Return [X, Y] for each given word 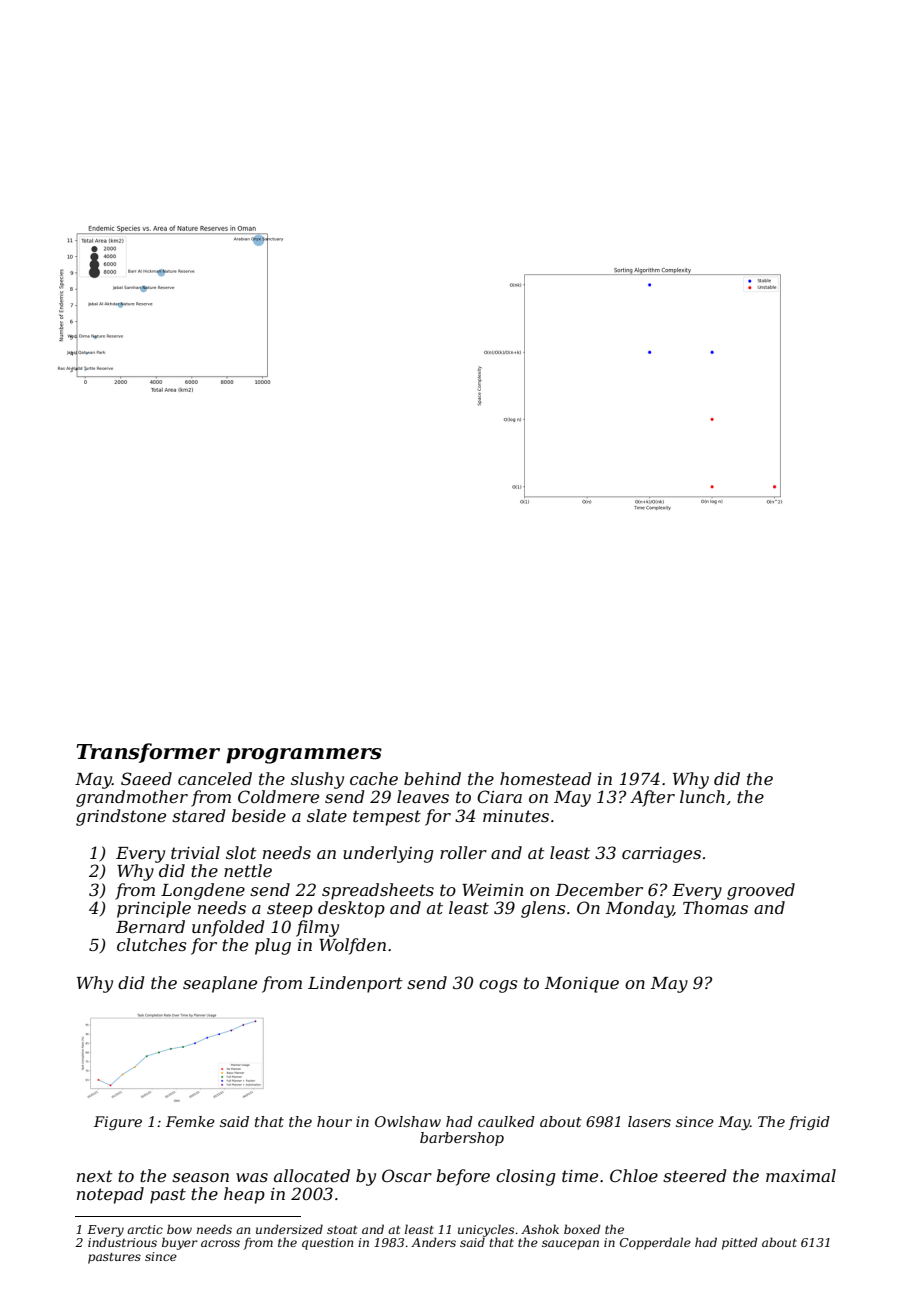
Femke [190, 1121]
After [652, 798]
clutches [152, 944]
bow [179, 1229]
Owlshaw [408, 1121]
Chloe [634, 1175]
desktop [351, 909]
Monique [582, 985]
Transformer [148, 753]
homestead [545, 778]
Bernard [150, 926]
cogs [498, 986]
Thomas [715, 907]
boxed [582, 1229]
